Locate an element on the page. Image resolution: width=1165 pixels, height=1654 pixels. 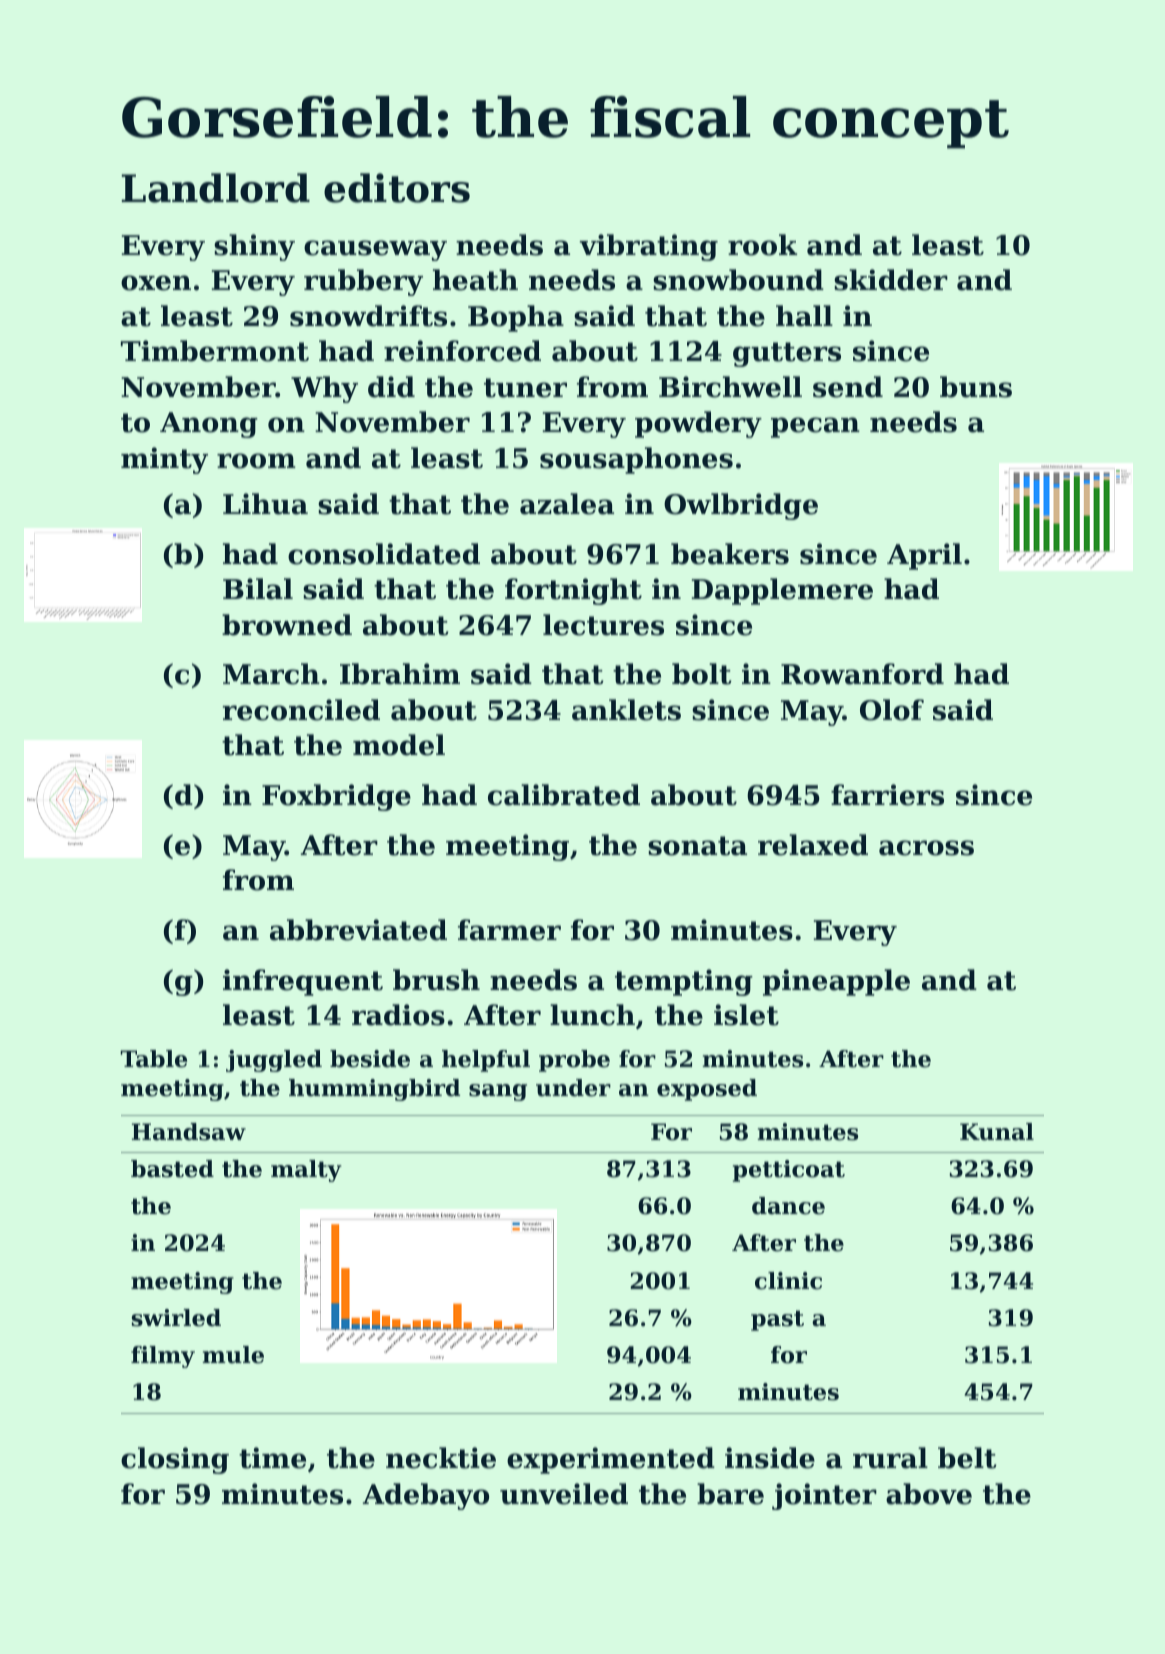
closing is located at coordinates (175, 1460).
